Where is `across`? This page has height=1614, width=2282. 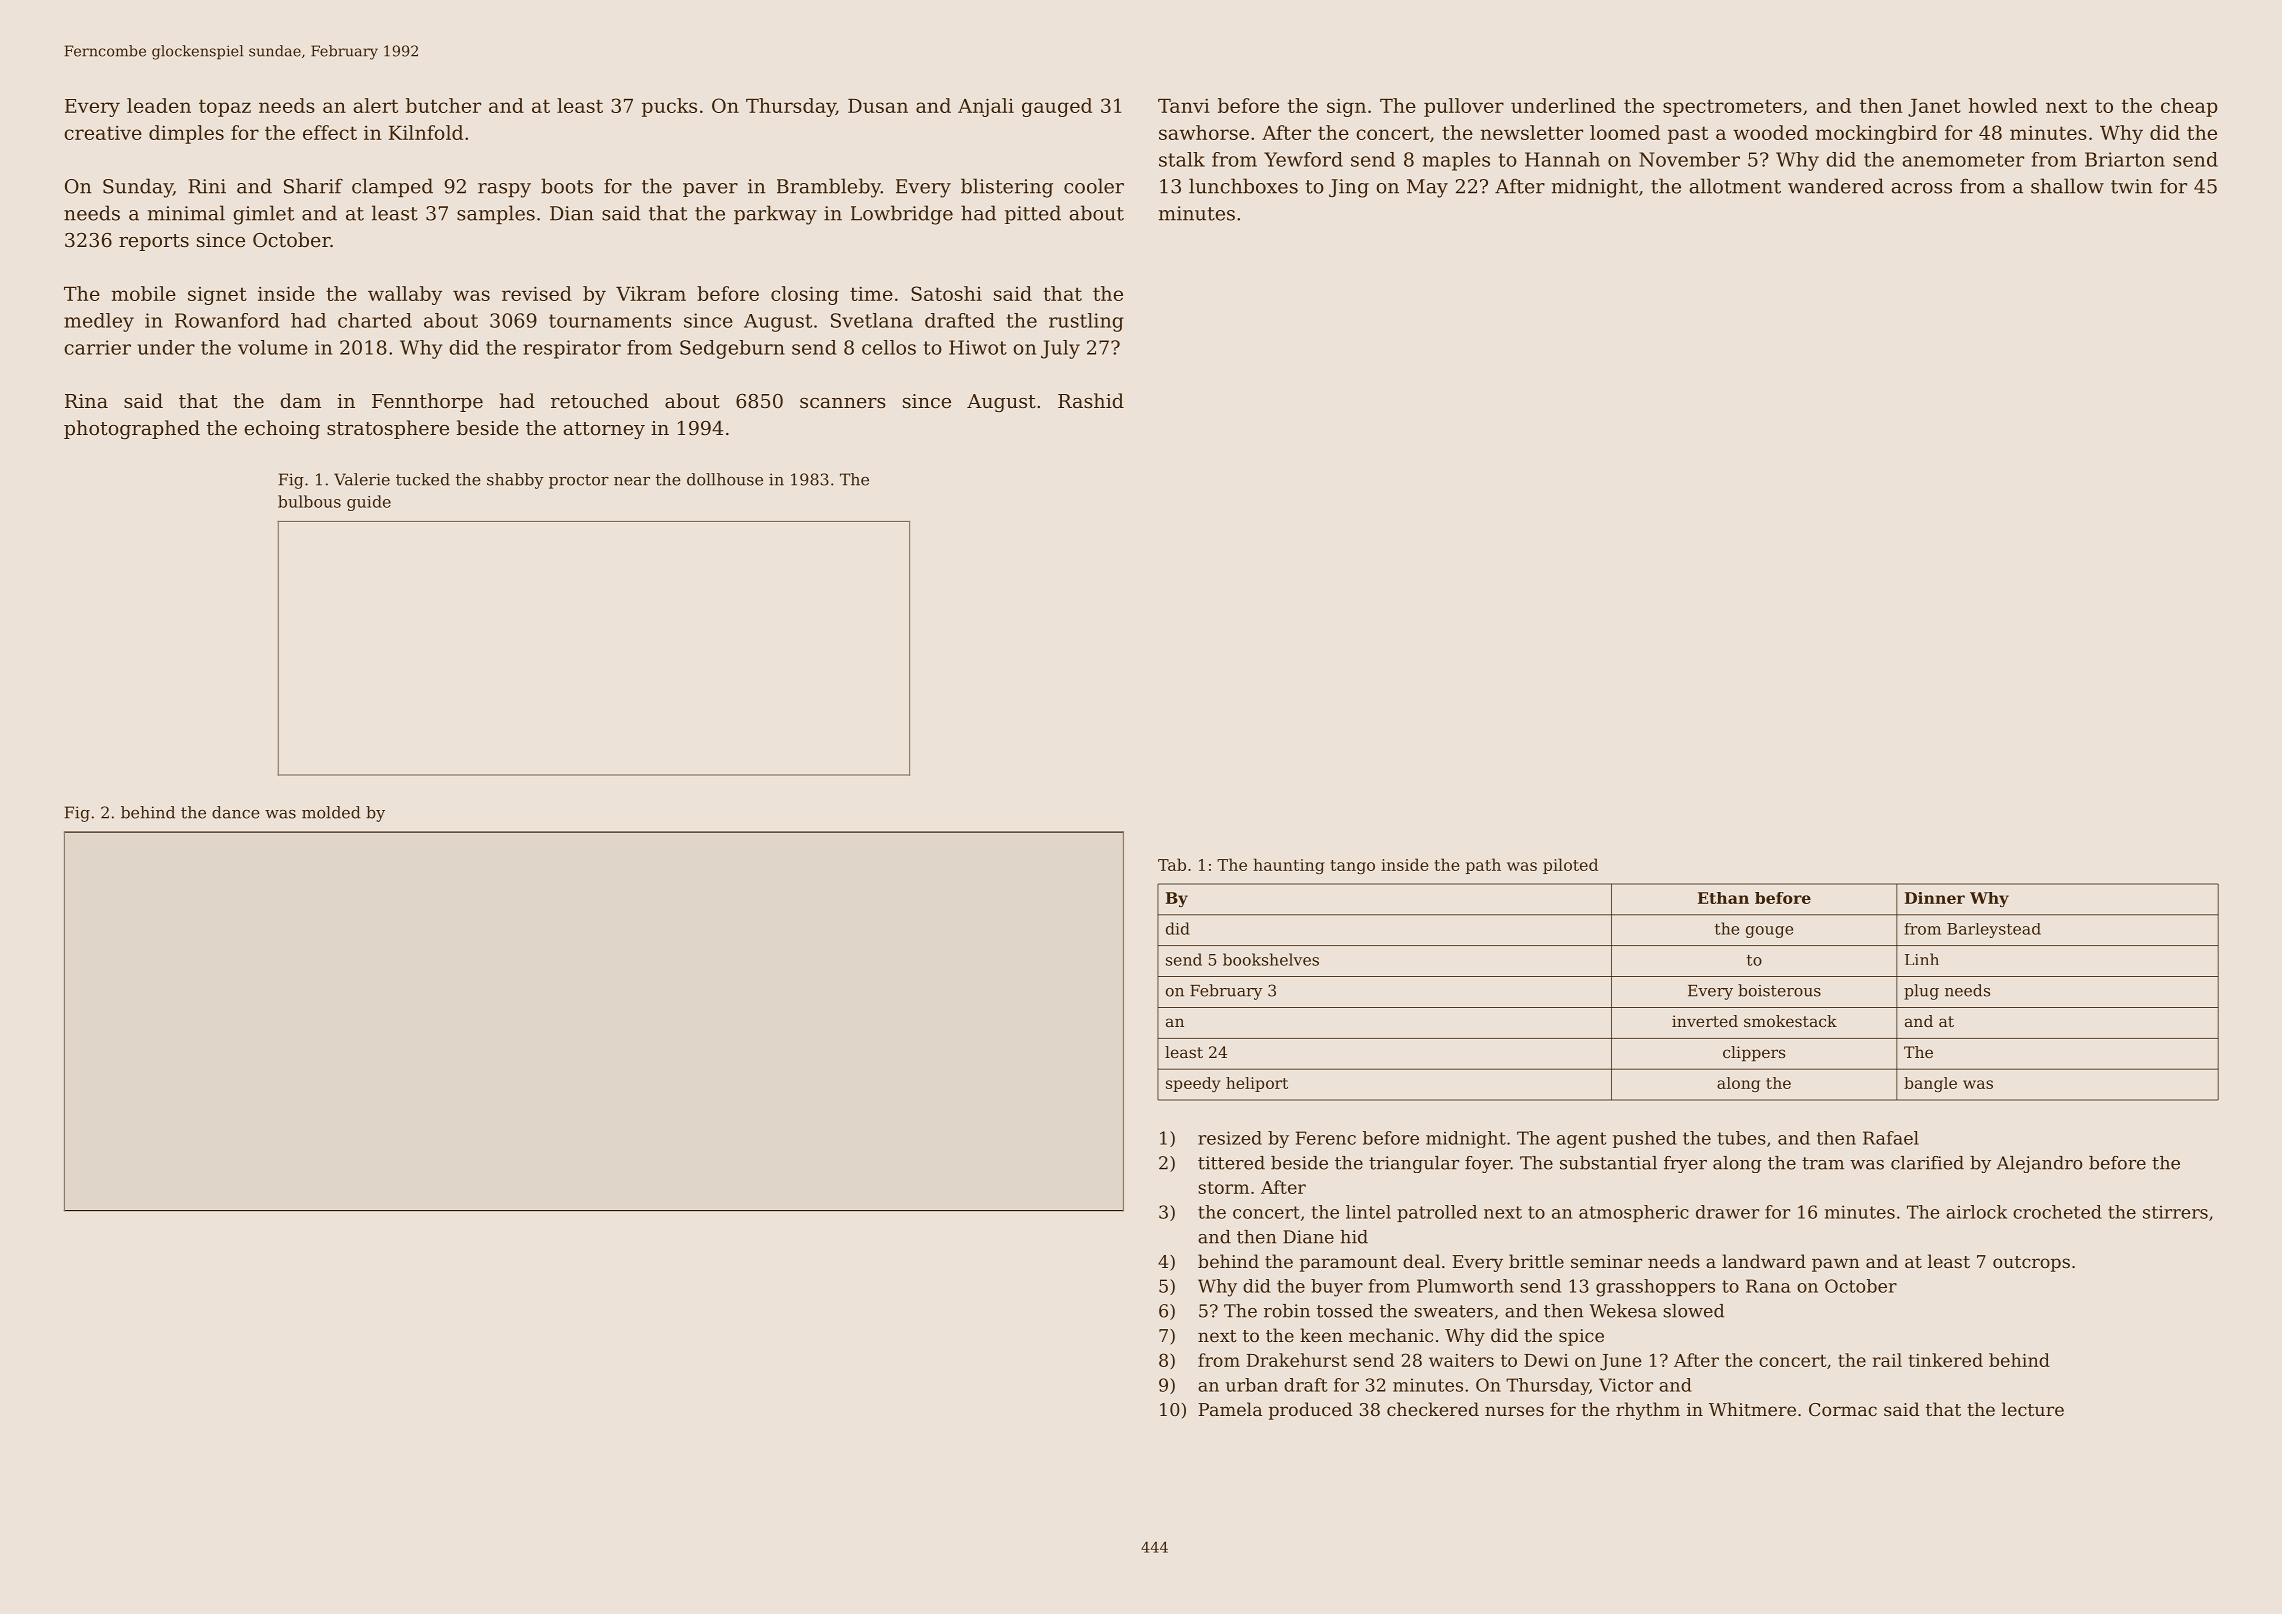
across is located at coordinates (1922, 188).
